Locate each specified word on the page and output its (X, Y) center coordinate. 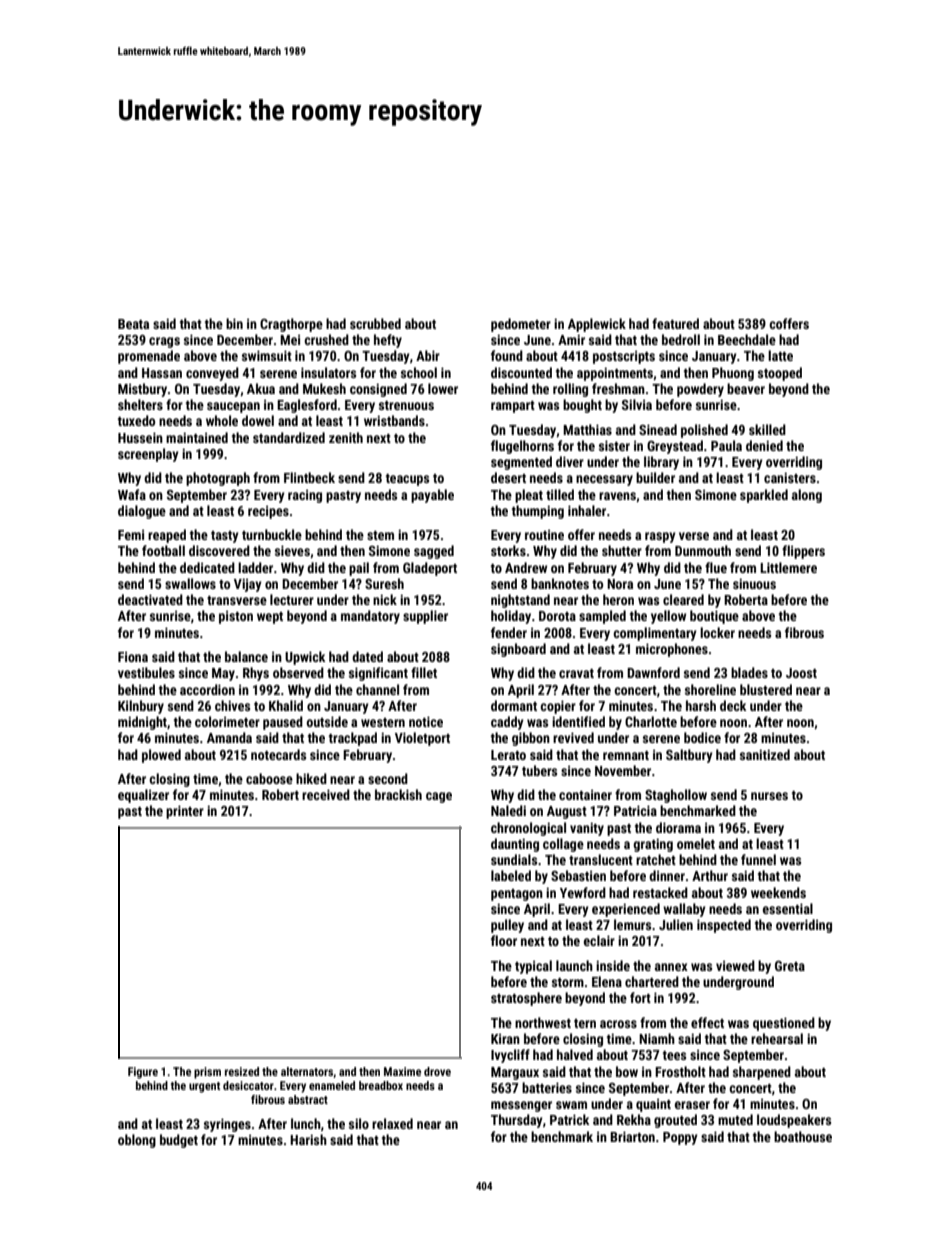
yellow (668, 617)
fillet (424, 672)
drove (437, 1071)
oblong (137, 1141)
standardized (289, 437)
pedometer (521, 325)
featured (675, 323)
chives (232, 705)
